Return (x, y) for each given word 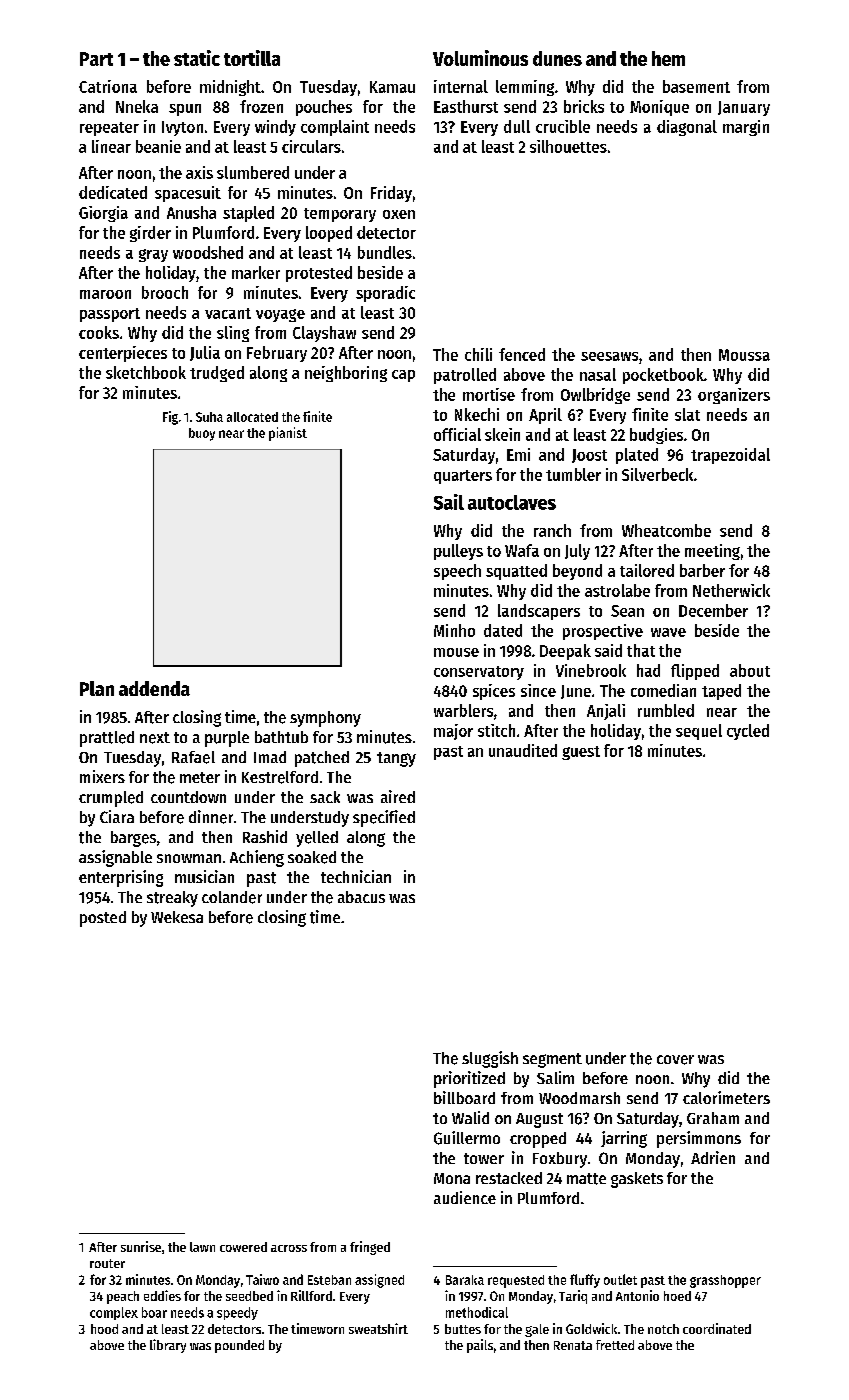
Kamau (392, 87)
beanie (158, 146)
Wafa (522, 550)
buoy (202, 434)
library (168, 1346)
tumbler (573, 474)
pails (480, 1346)
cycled (748, 732)
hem (668, 58)
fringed (370, 1248)
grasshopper (725, 1281)
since (538, 690)
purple (227, 739)
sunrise (141, 1246)
